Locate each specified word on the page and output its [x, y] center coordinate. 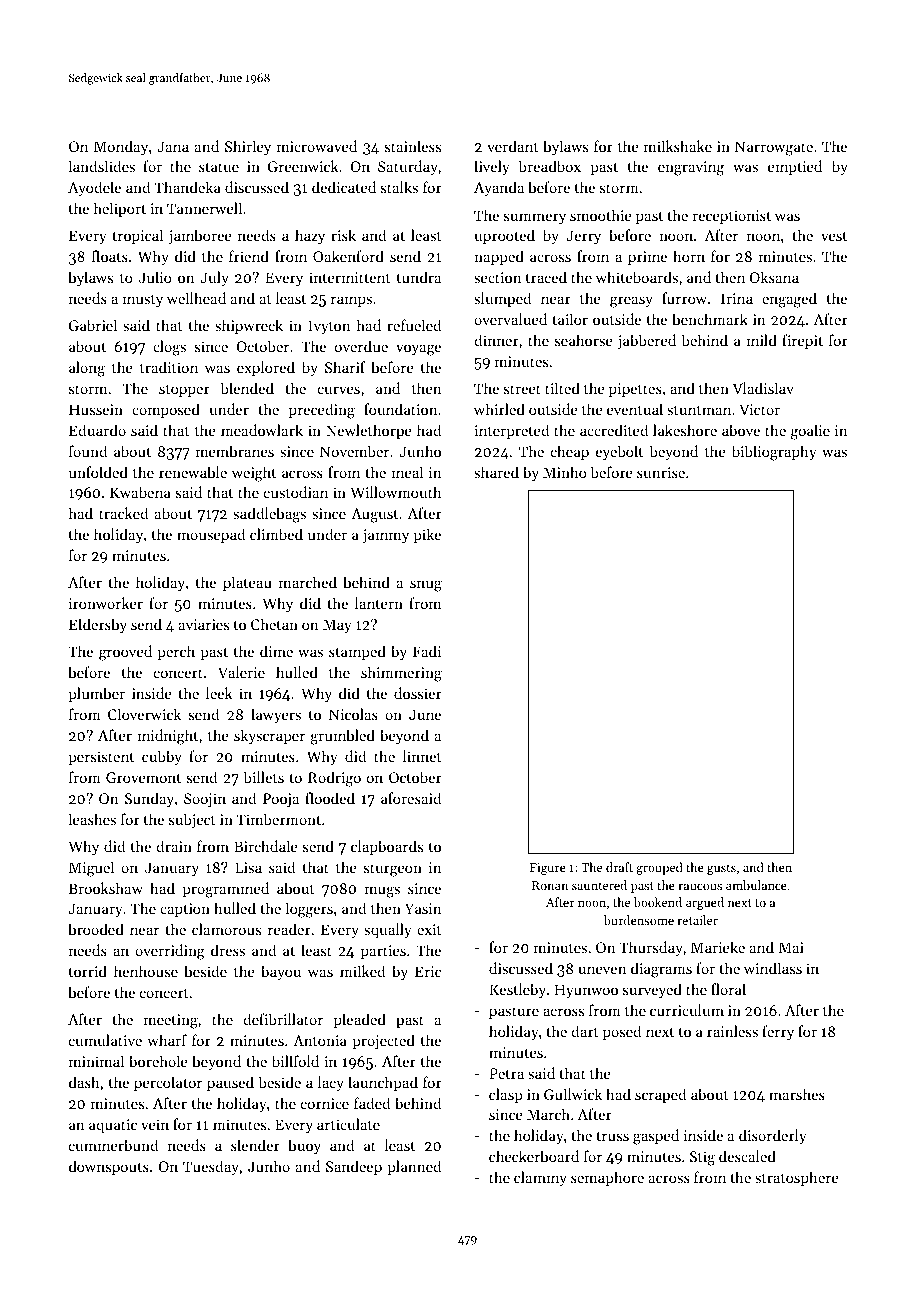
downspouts [109, 1167]
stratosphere [797, 1178]
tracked [123, 513]
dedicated [344, 187]
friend [249, 256]
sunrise [661, 472]
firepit [802, 341]
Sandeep [354, 1167]
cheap [570, 452]
